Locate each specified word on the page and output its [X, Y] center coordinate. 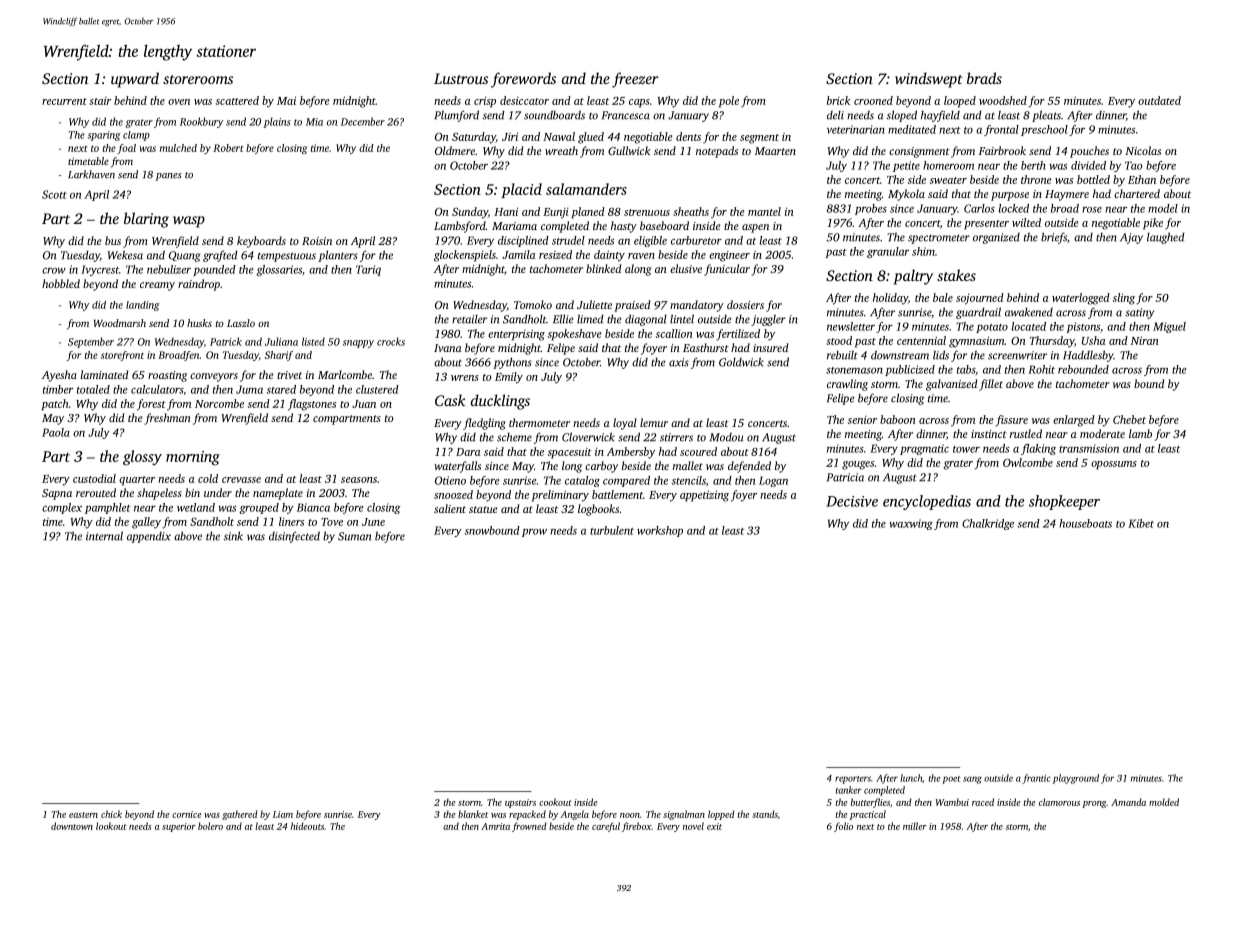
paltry [913, 277]
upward [135, 80]
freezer [635, 80]
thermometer [539, 422]
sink [233, 536]
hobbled [61, 283]
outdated [1159, 100]
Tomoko [533, 304]
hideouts [307, 826]
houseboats [1085, 523]
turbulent [612, 530]
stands [765, 814]
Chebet [1129, 419]
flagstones [312, 405]
